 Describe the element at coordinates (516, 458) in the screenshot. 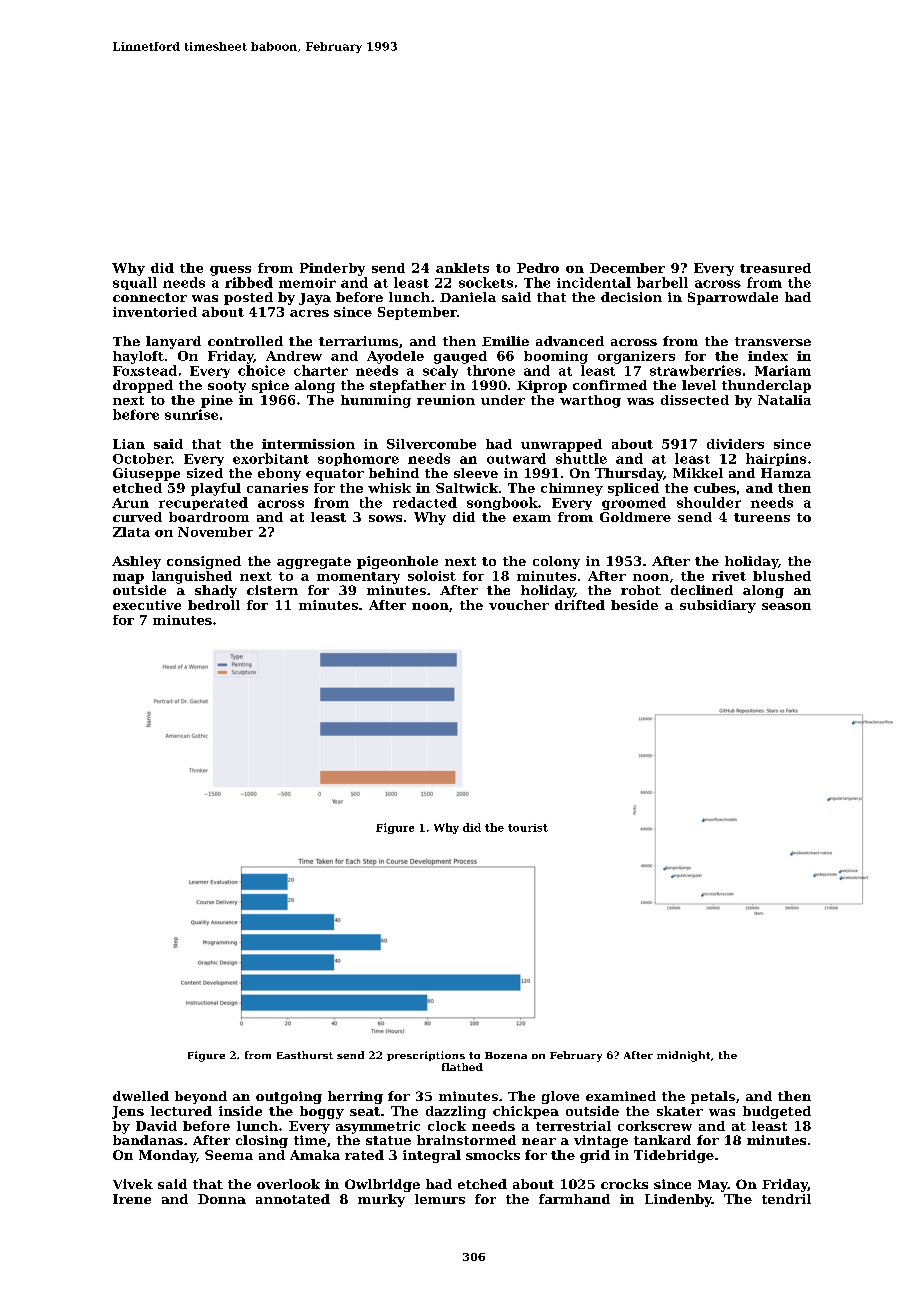

I see `outward` at that location.
